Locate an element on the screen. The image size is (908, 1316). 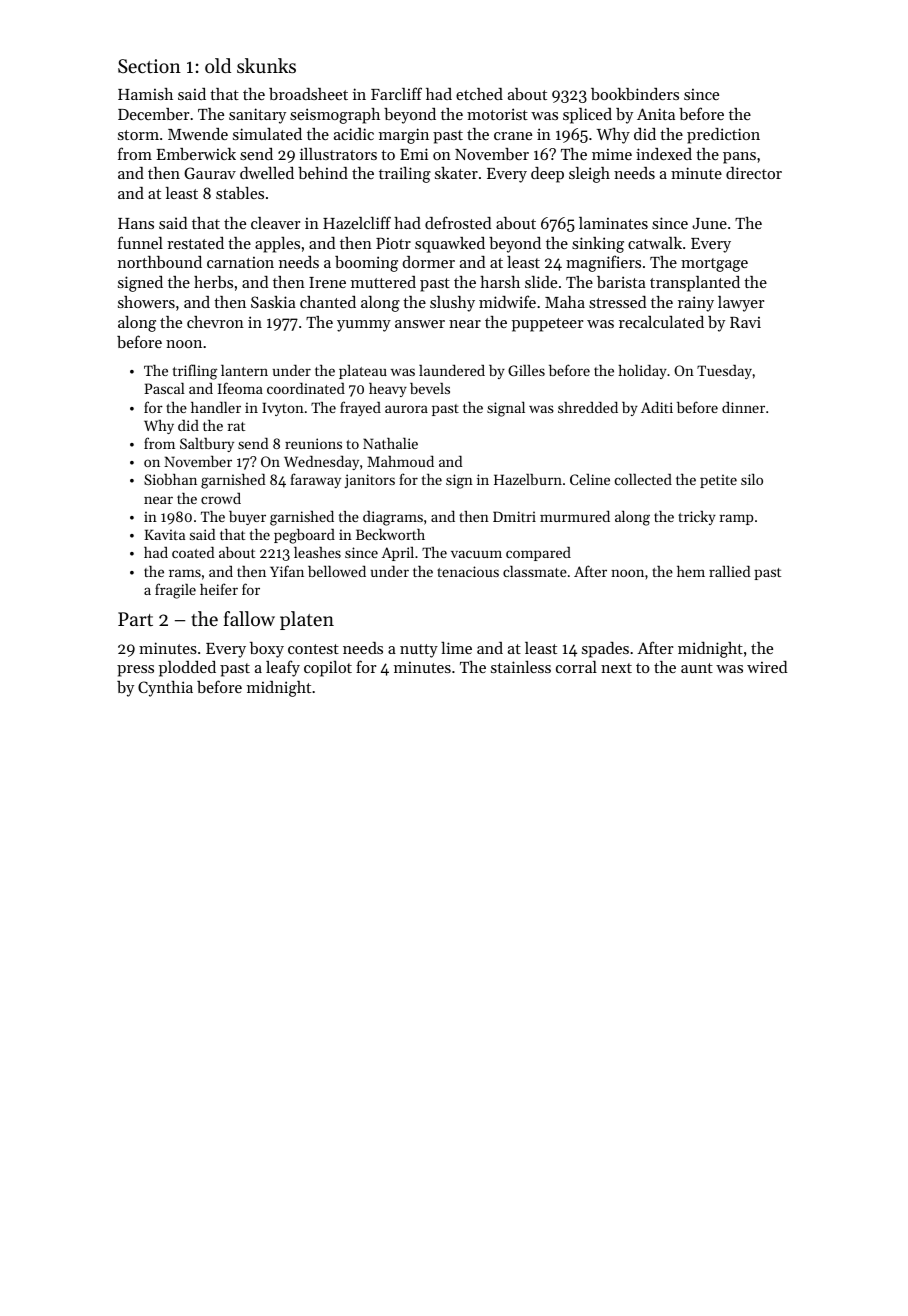
Farcliff is located at coordinates (396, 93).
